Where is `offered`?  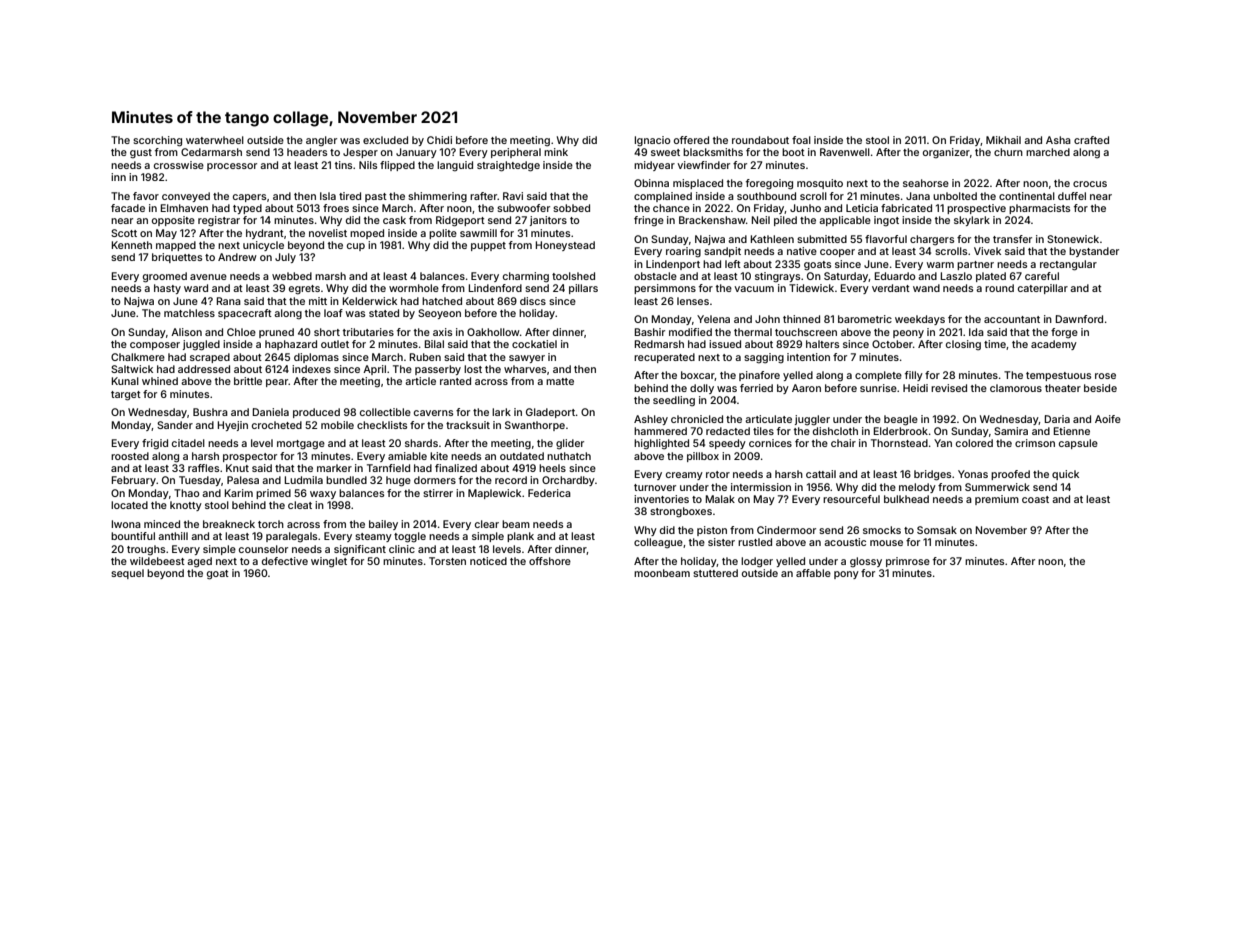
offered is located at coordinates (691, 140).
